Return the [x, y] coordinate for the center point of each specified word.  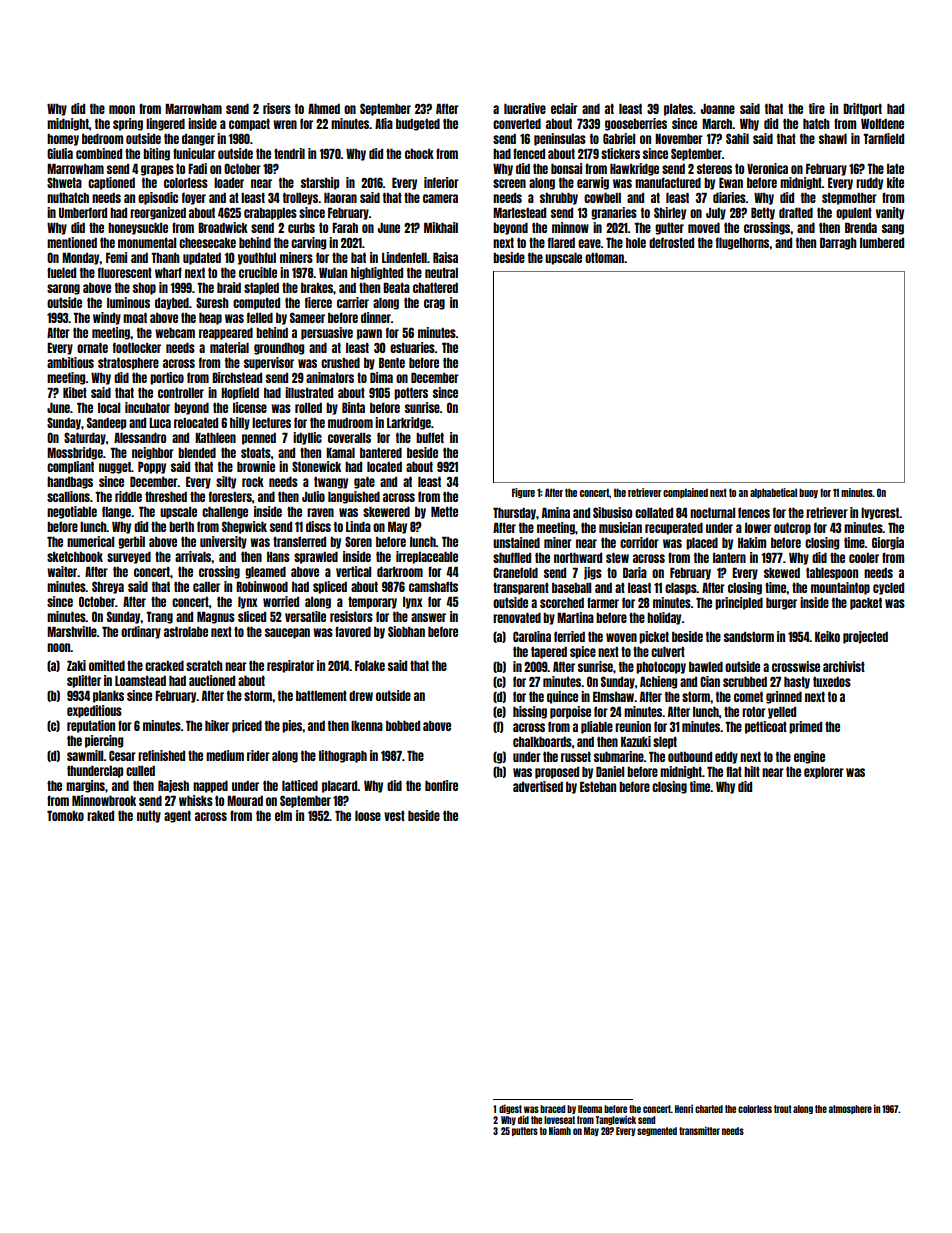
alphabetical [773, 493]
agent [177, 817]
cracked [164, 666]
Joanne [718, 109]
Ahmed [324, 108]
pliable [597, 727]
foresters [230, 496]
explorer [824, 773]
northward [578, 558]
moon [122, 109]
